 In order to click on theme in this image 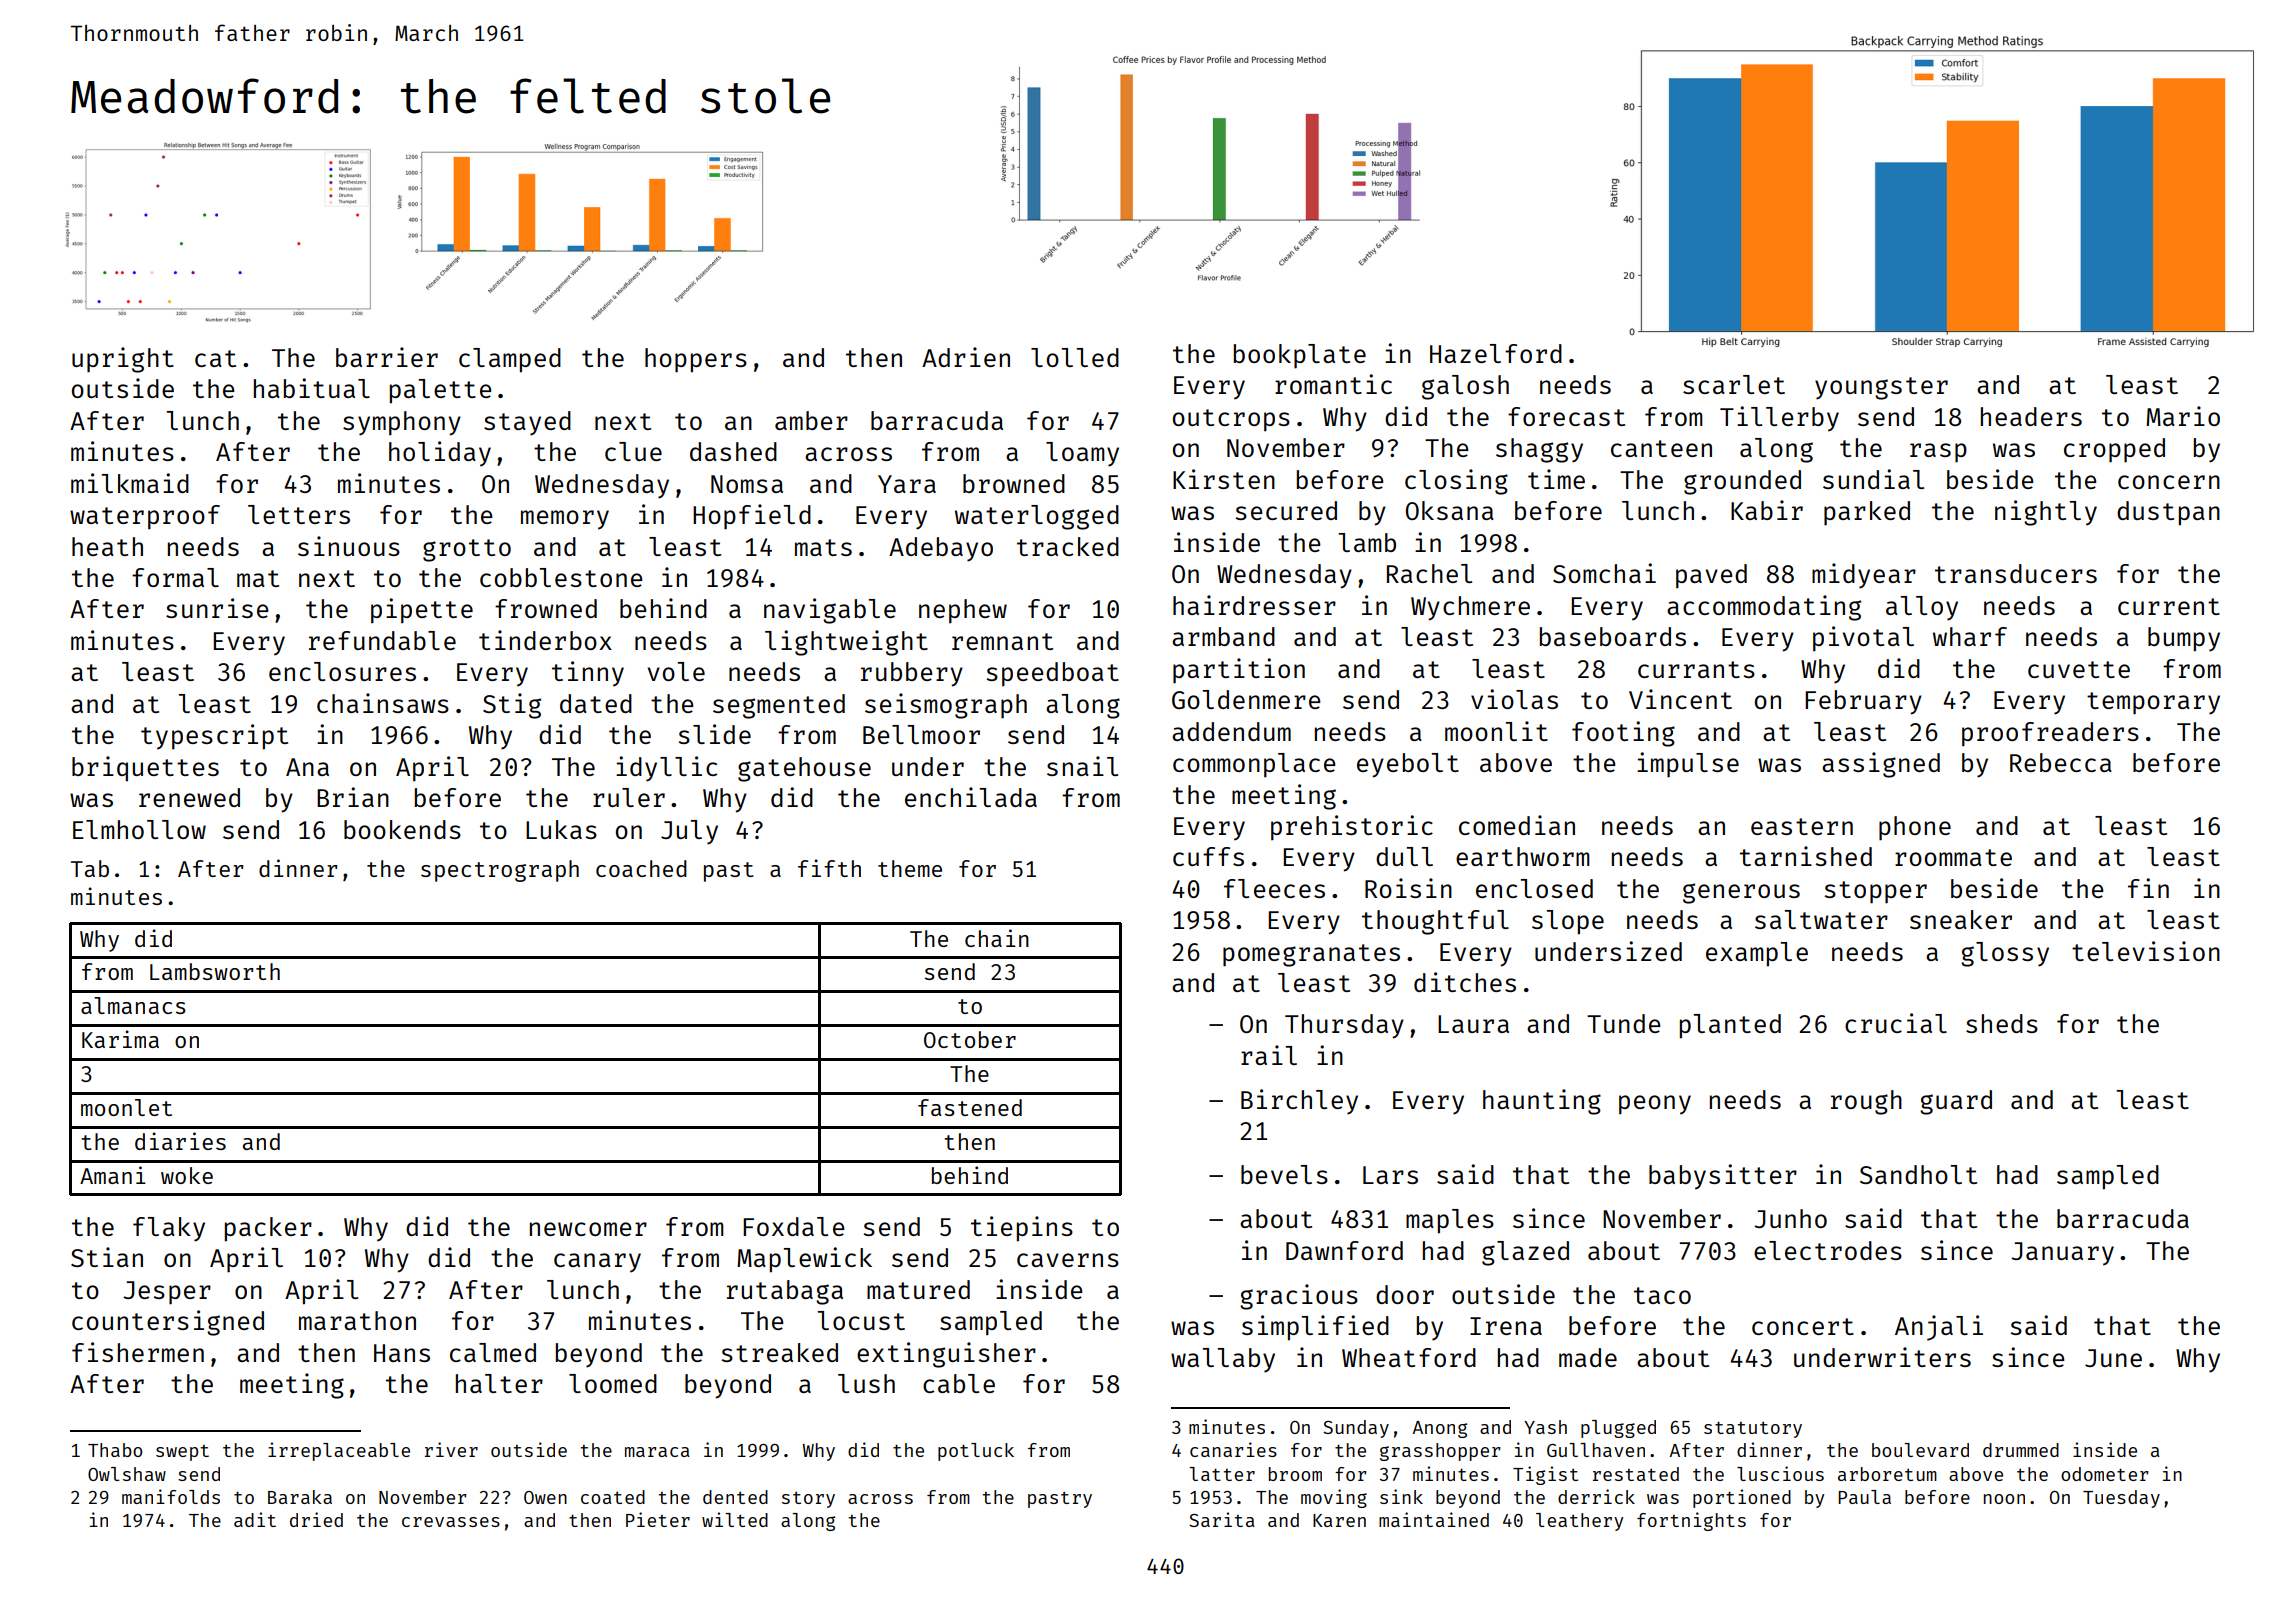, I will do `click(910, 868)`.
